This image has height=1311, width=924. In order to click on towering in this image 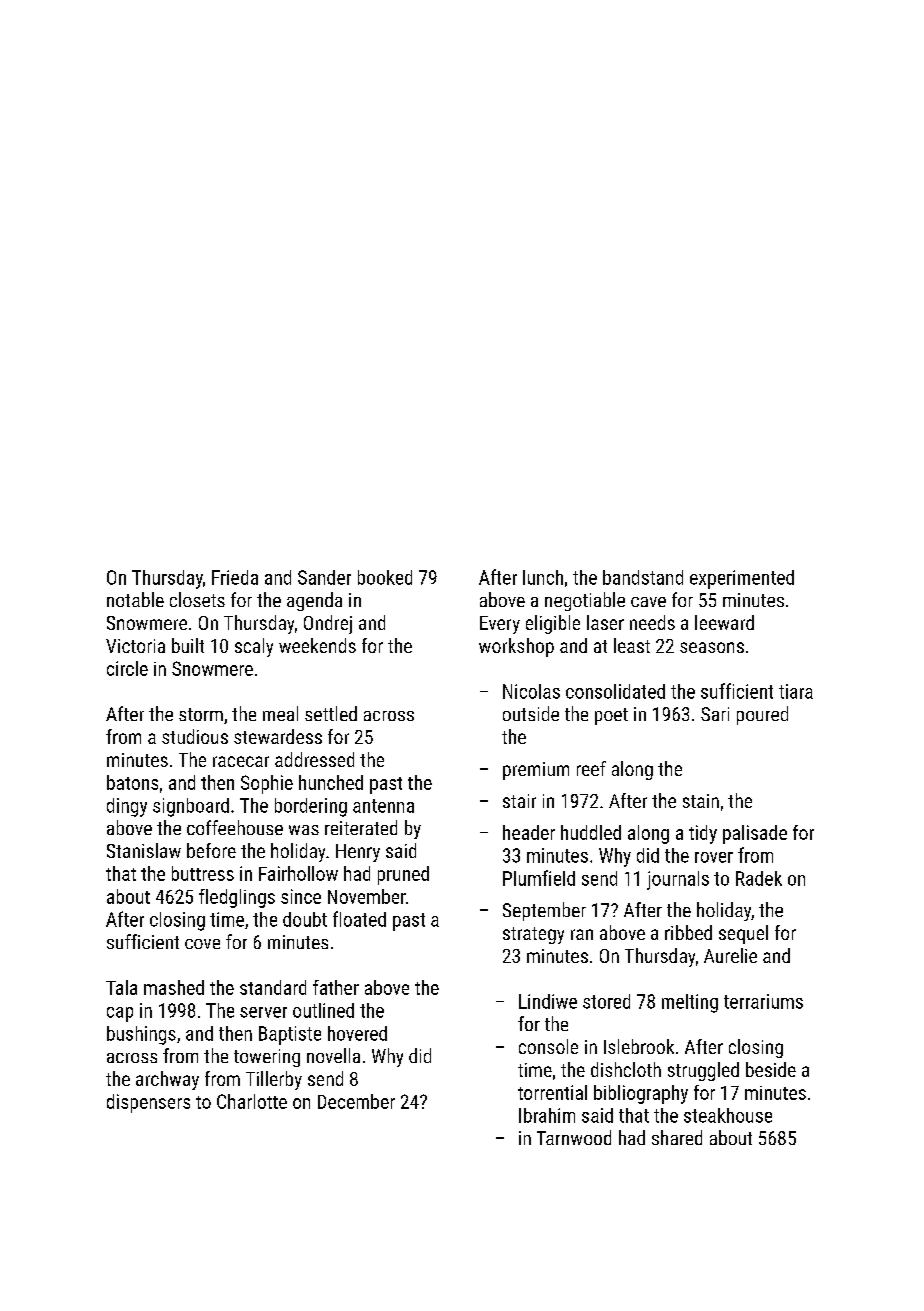, I will do `click(267, 1058)`.
